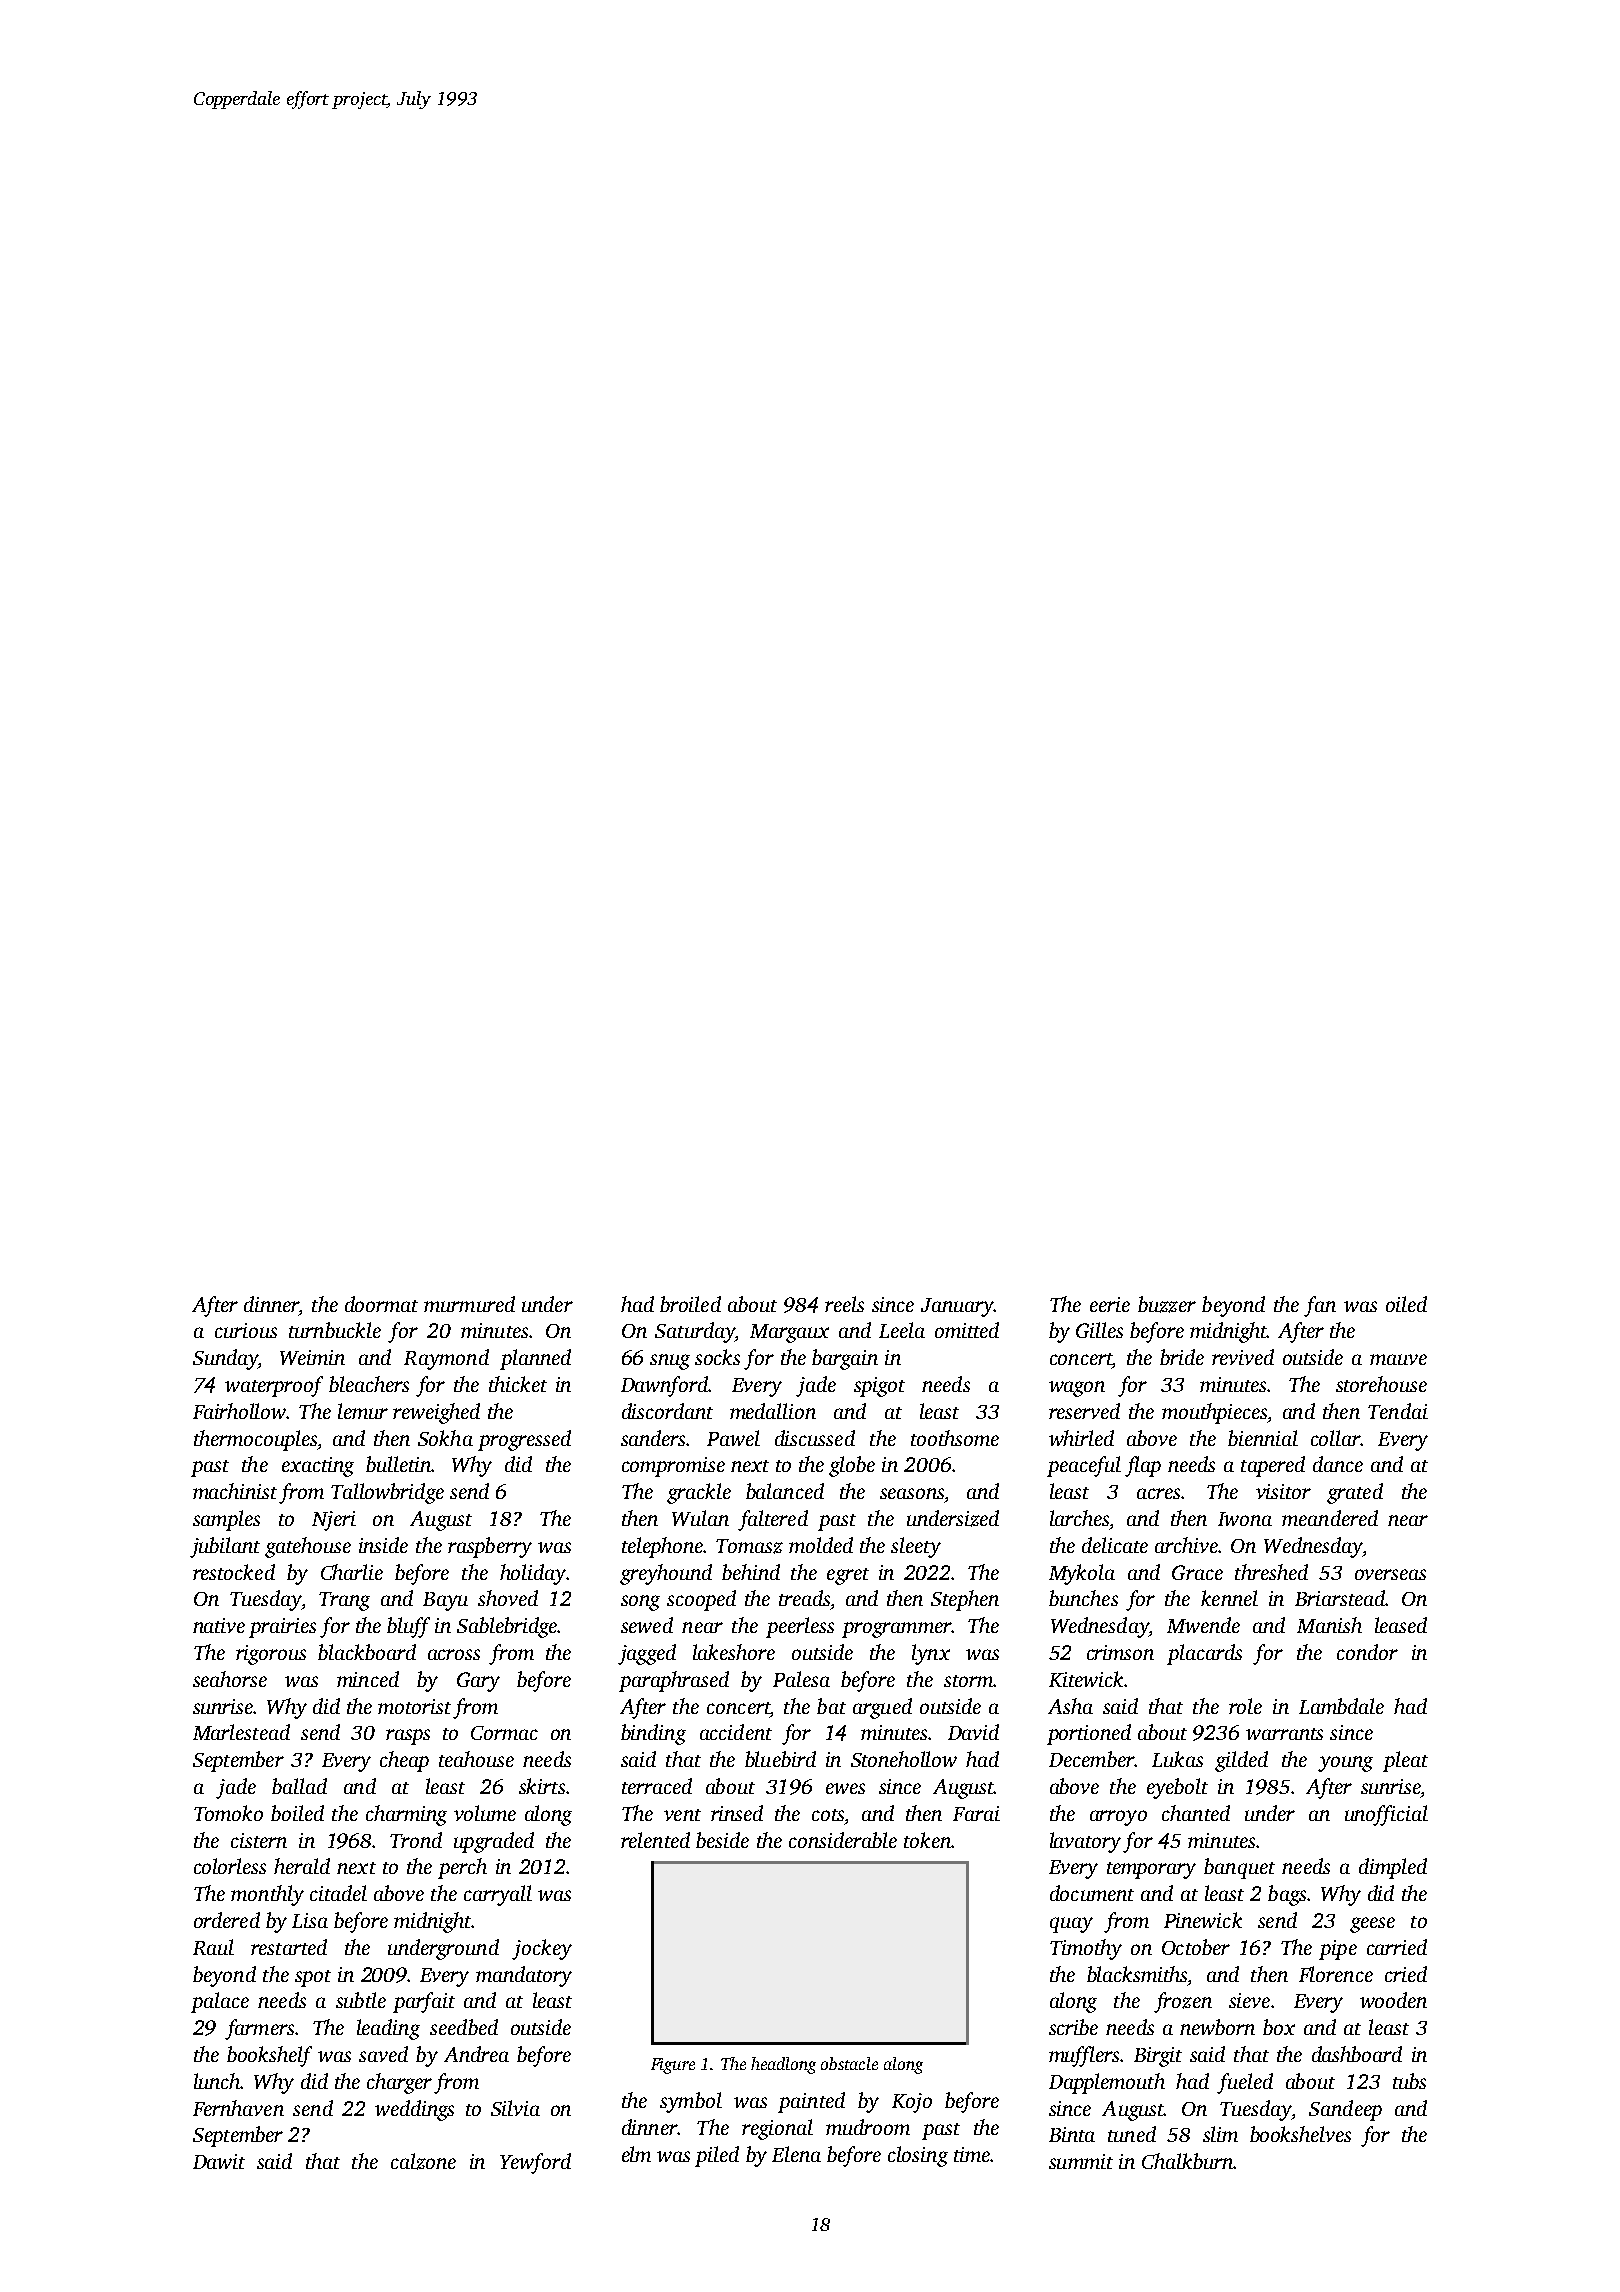 Image resolution: width=1620 pixels, height=2292 pixels. I want to click on lunch, so click(217, 2081).
